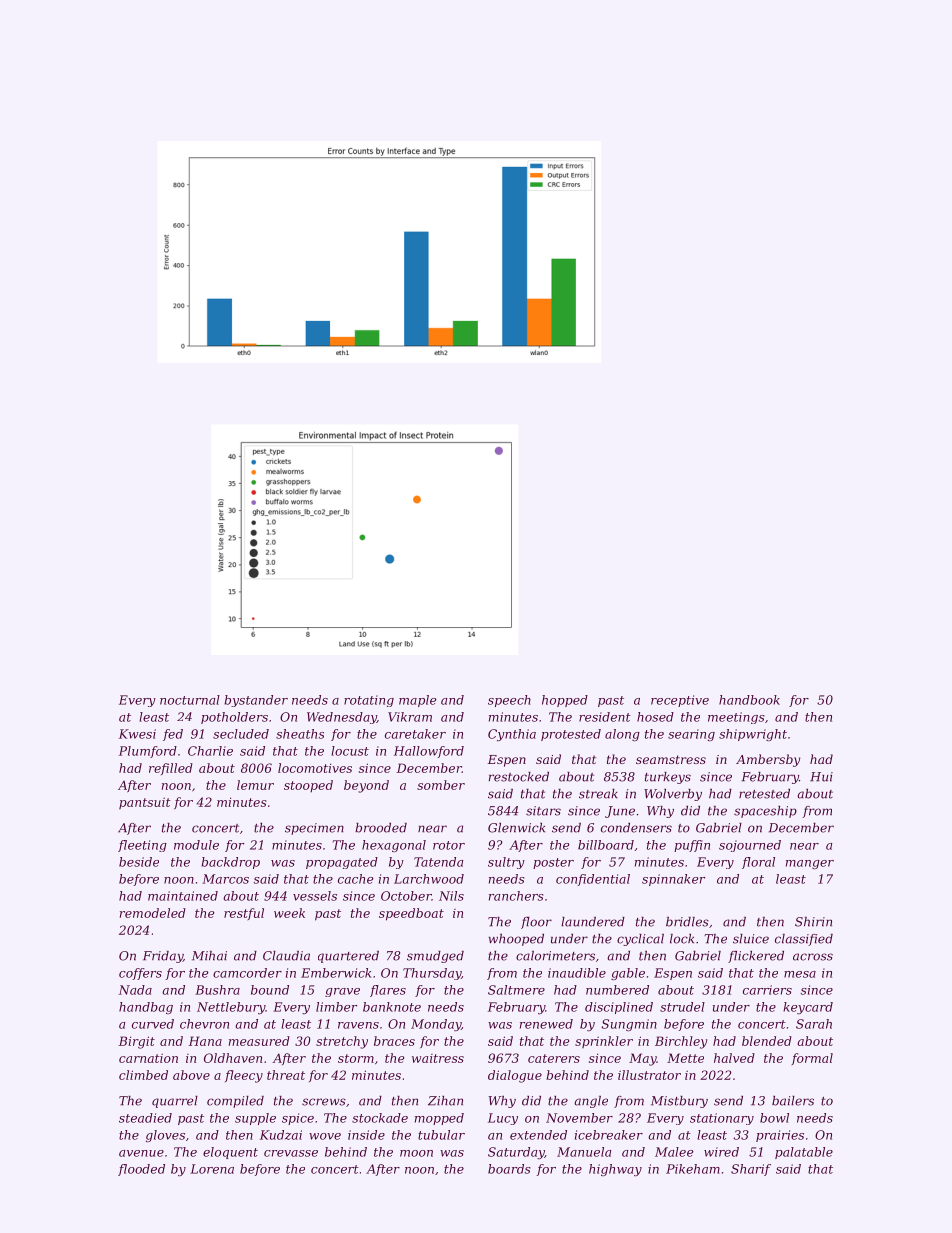  Describe the element at coordinates (356, 1058) in the page. I see `storm` at that location.
